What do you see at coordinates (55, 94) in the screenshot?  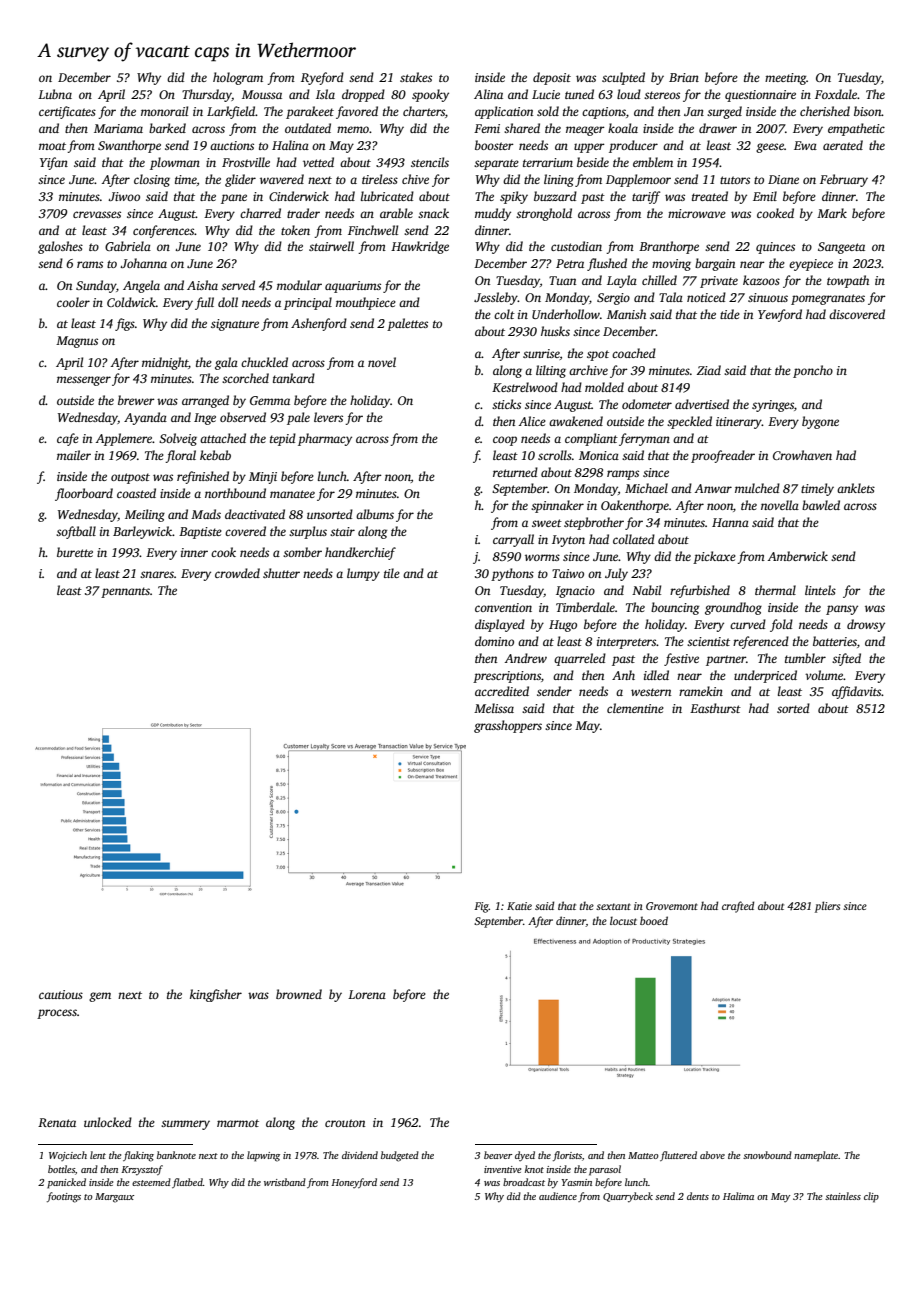 I see `Lubna` at bounding box center [55, 94].
